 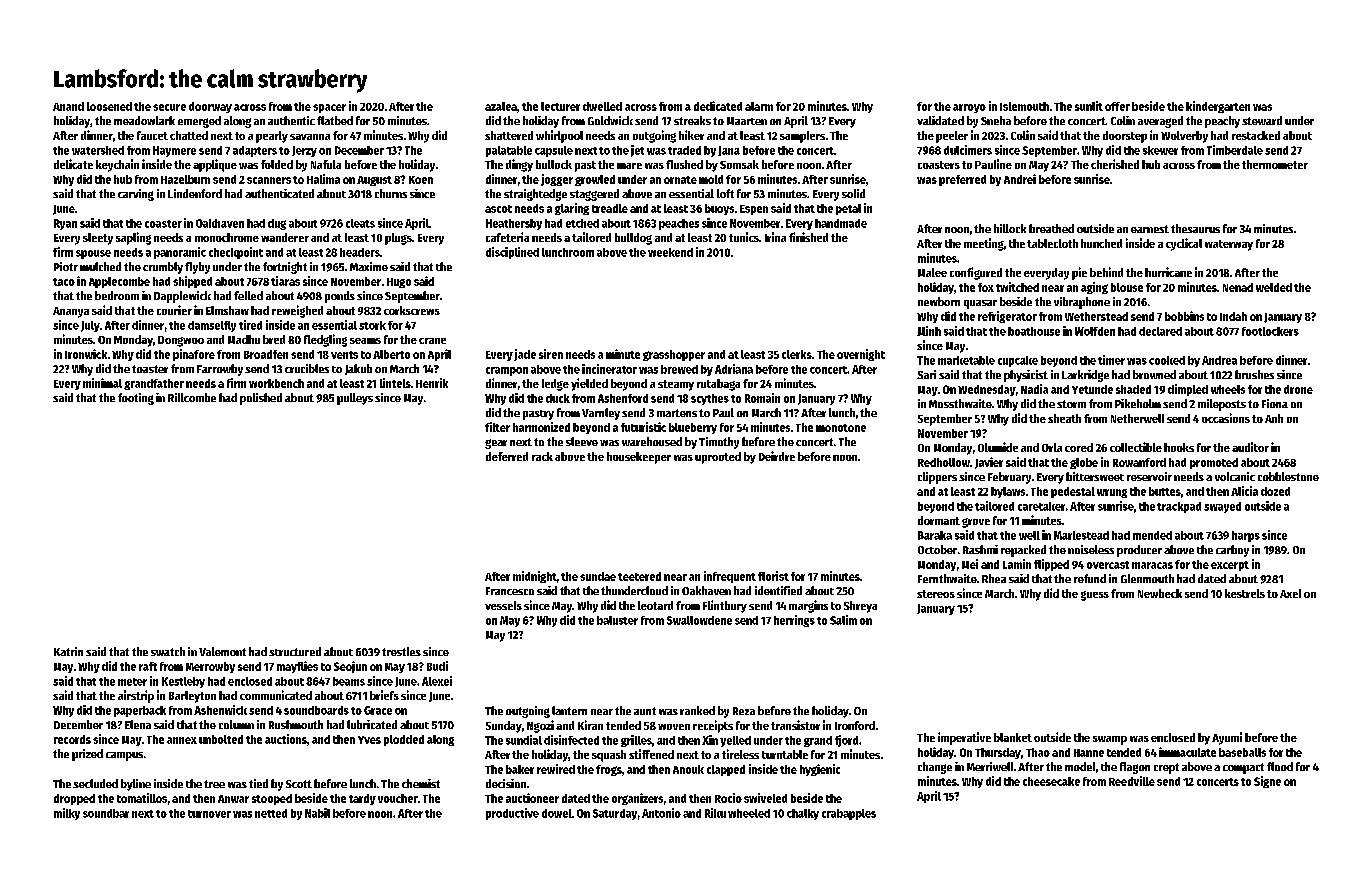 What do you see at coordinates (329, 108) in the screenshot?
I see `spacer` at bounding box center [329, 108].
